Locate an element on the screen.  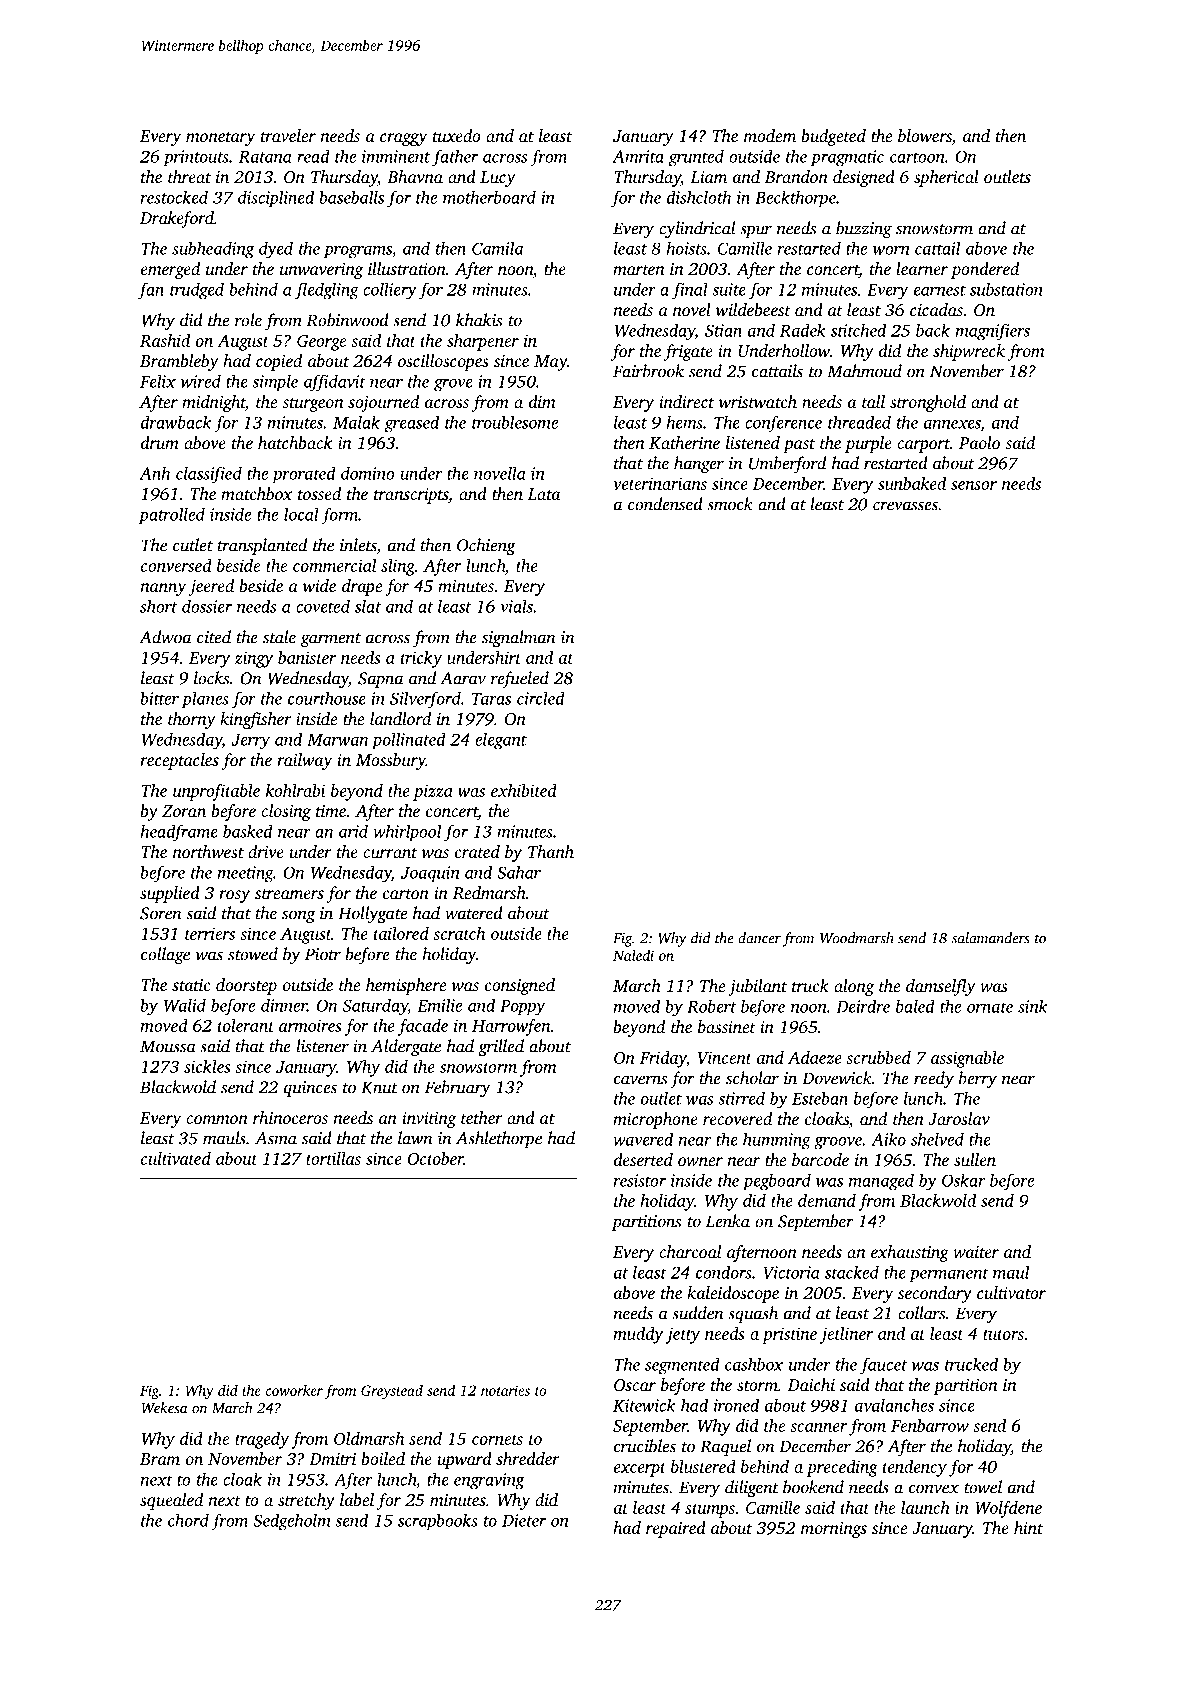
sink is located at coordinates (1032, 1006).
